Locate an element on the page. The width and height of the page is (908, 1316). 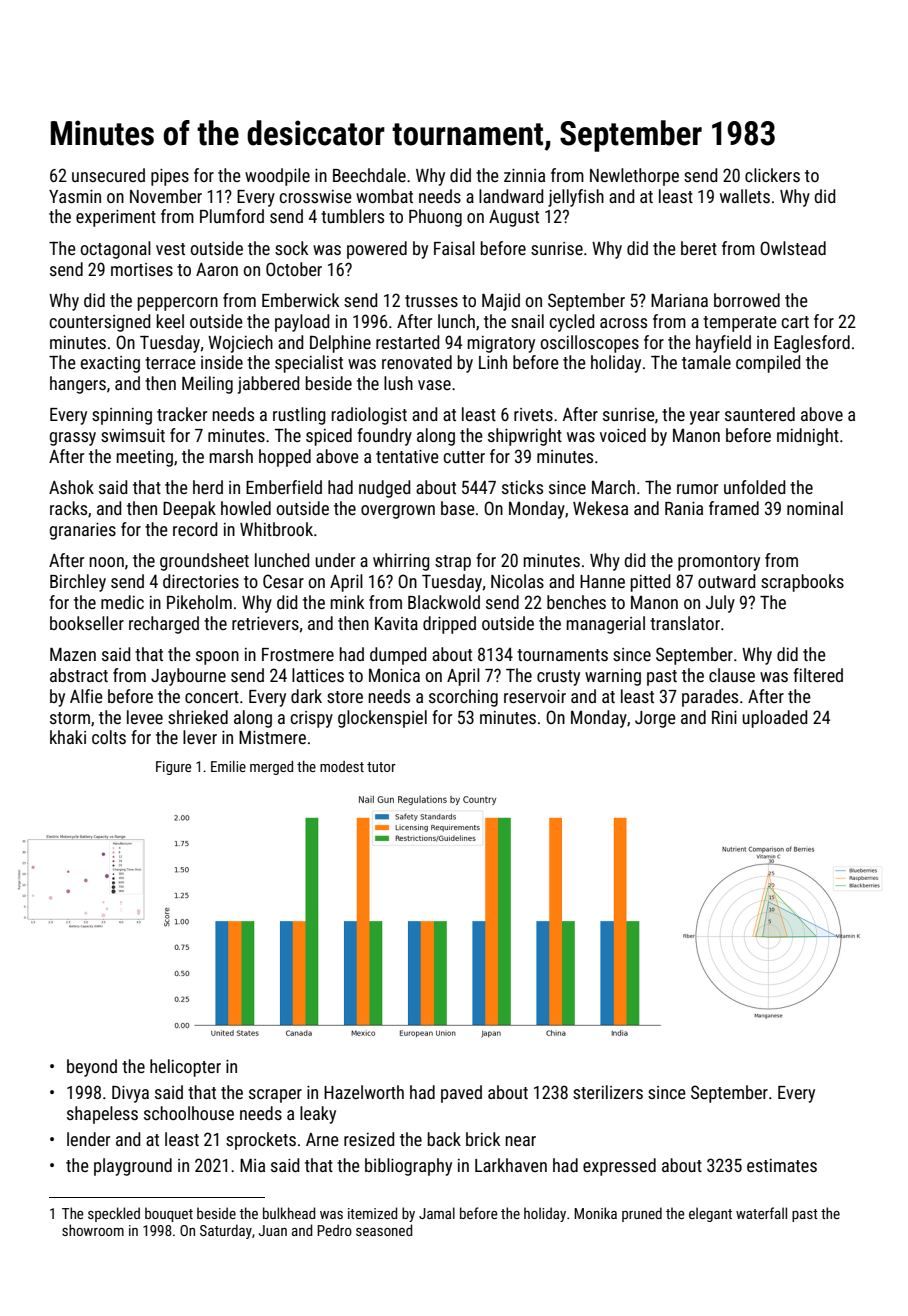
Cesar is located at coordinates (283, 581).
